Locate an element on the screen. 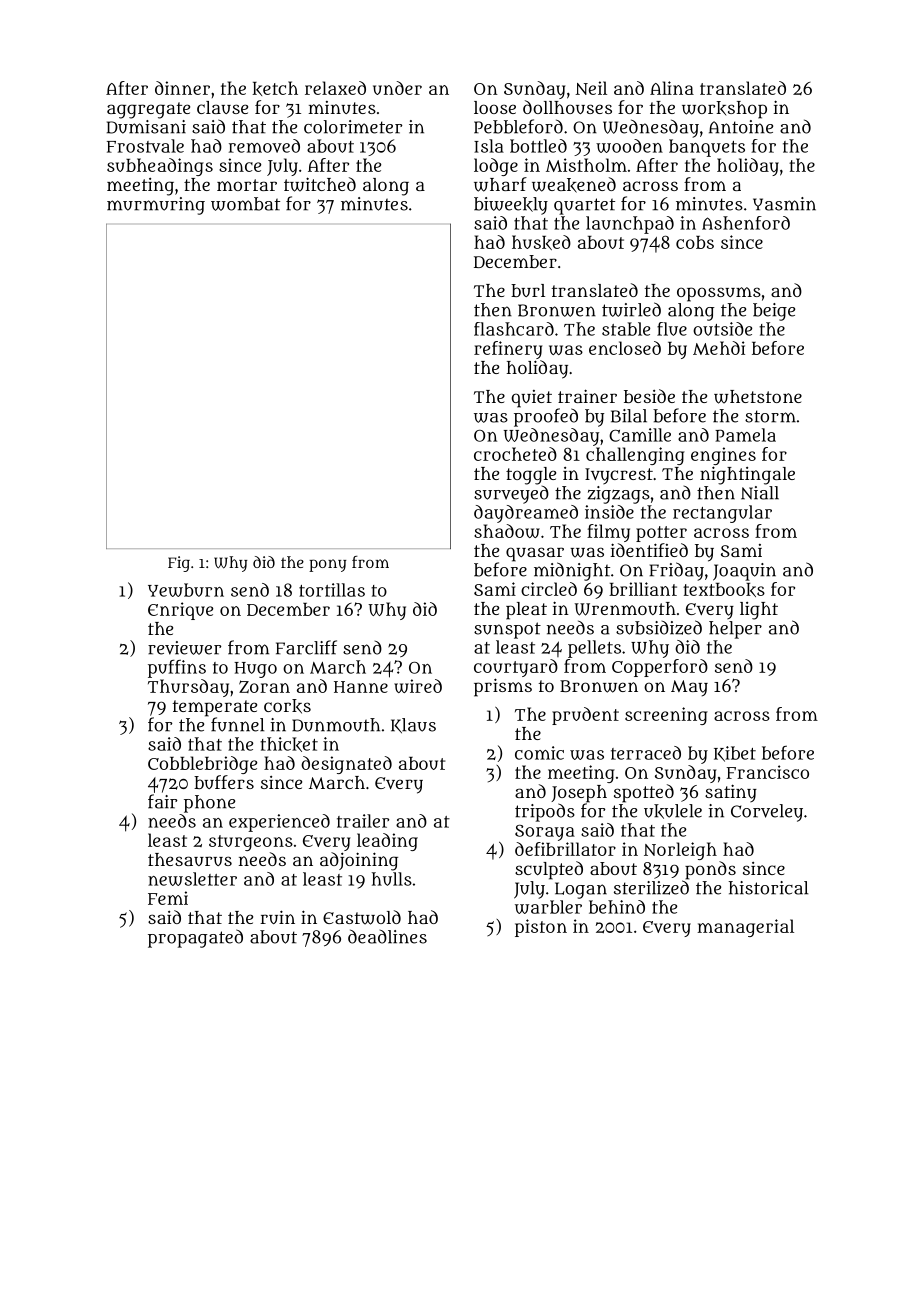 The width and height of the screenshot is (924, 1308). removed is located at coordinates (264, 146).
